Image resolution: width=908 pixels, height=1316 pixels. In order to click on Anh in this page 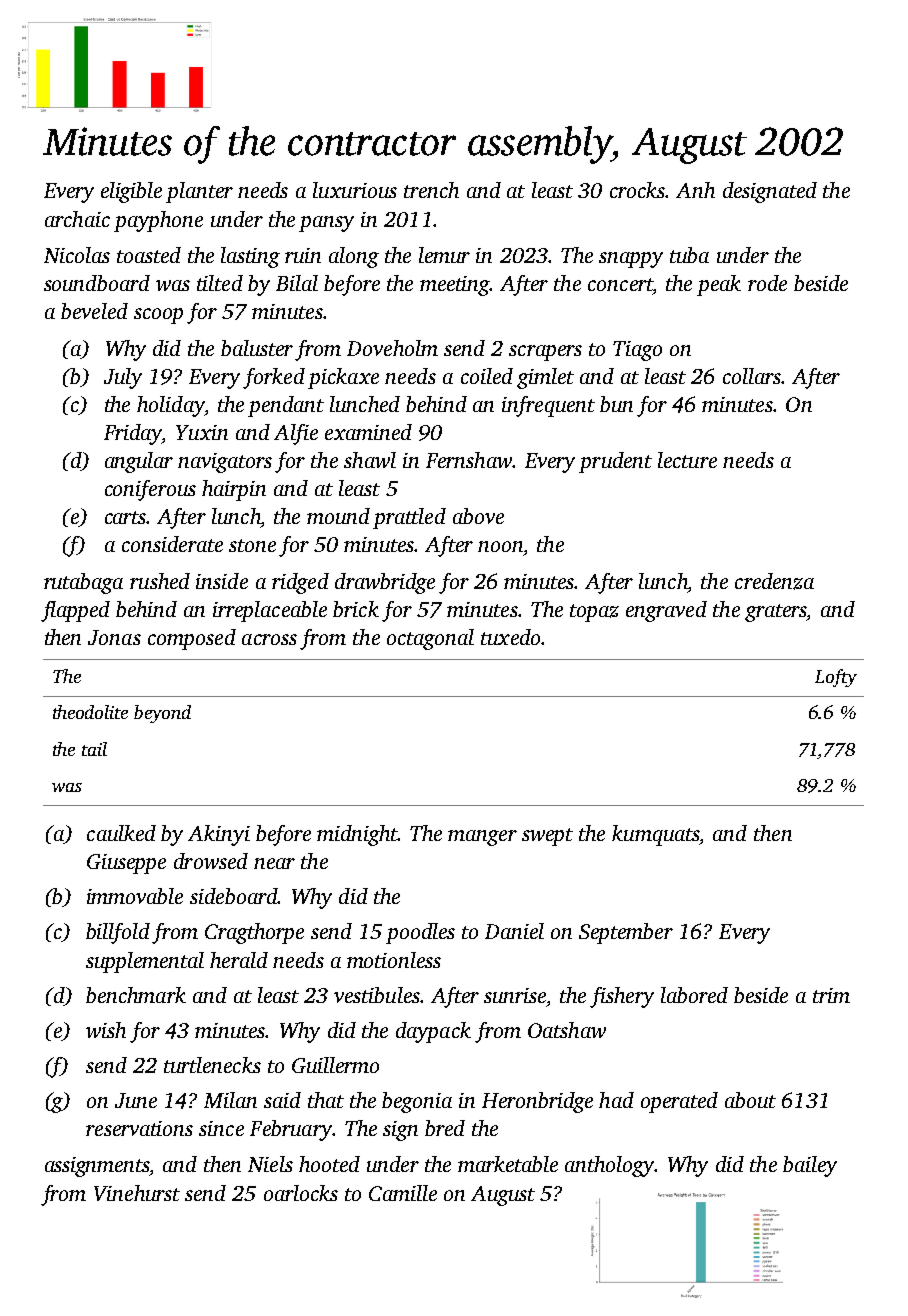, I will do `click(695, 190)`.
